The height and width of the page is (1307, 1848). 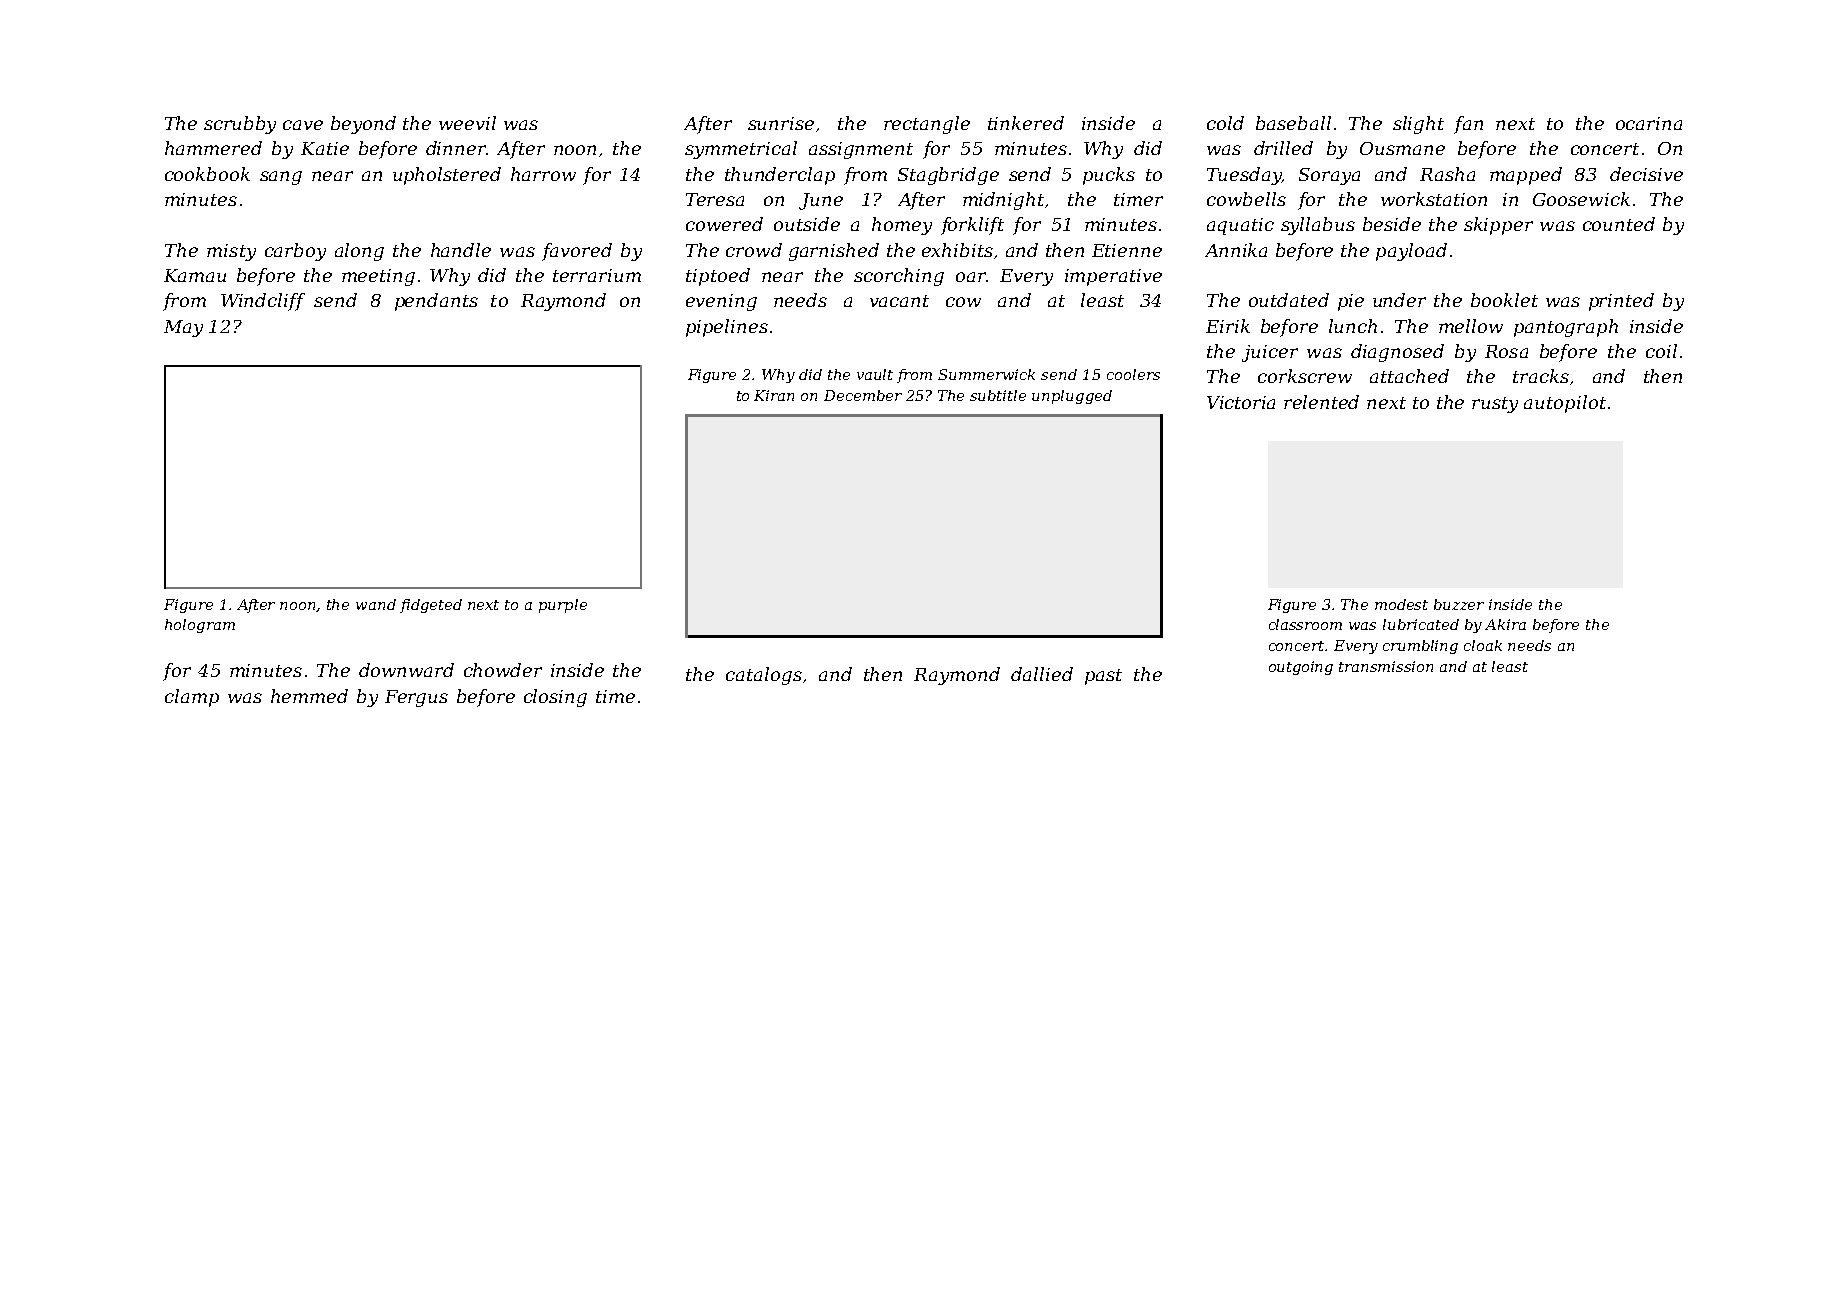 What do you see at coordinates (1649, 123) in the page?
I see `ocarina` at bounding box center [1649, 123].
